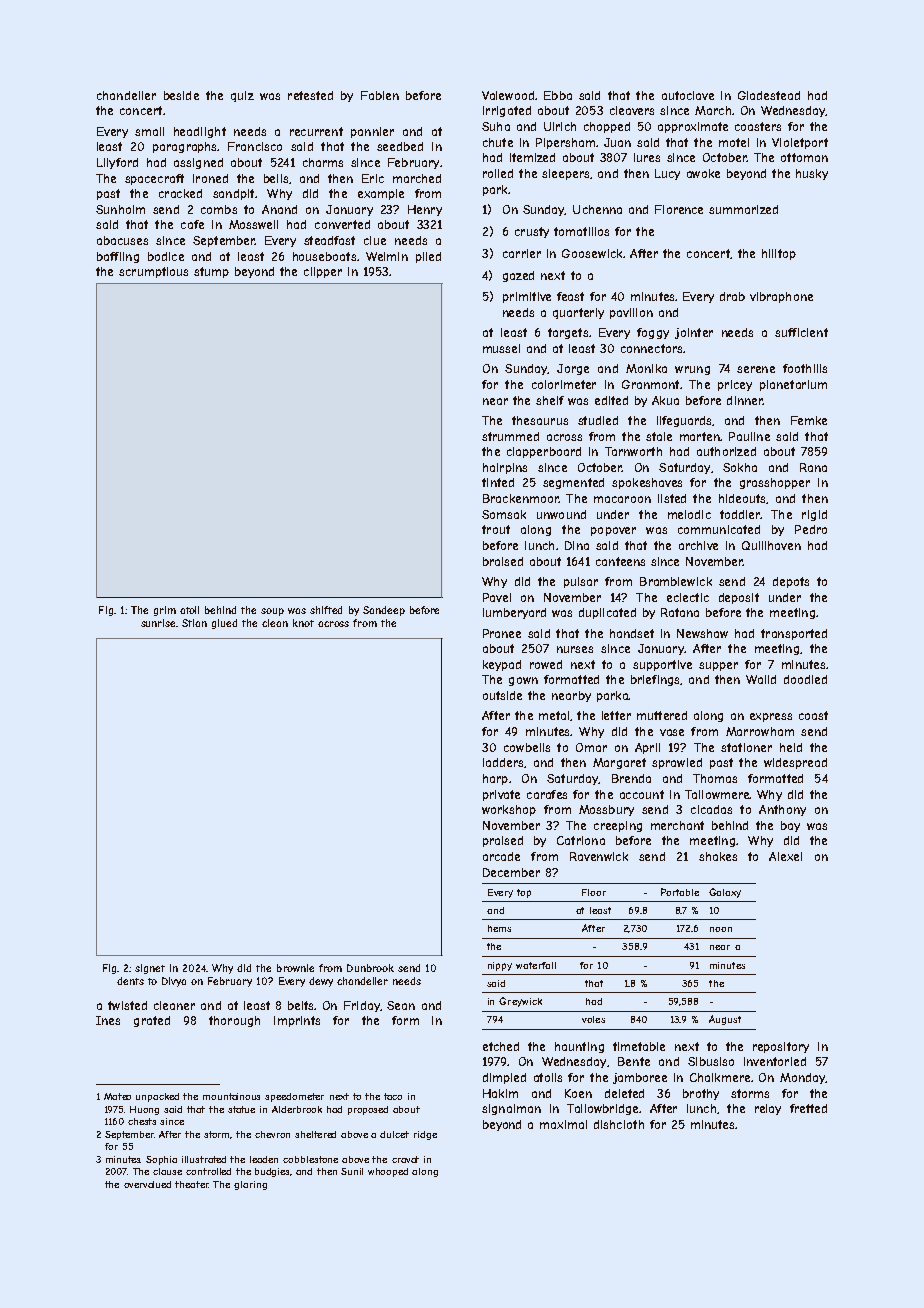  Describe the element at coordinates (184, 147) in the page. I see `paragraphs` at that location.
